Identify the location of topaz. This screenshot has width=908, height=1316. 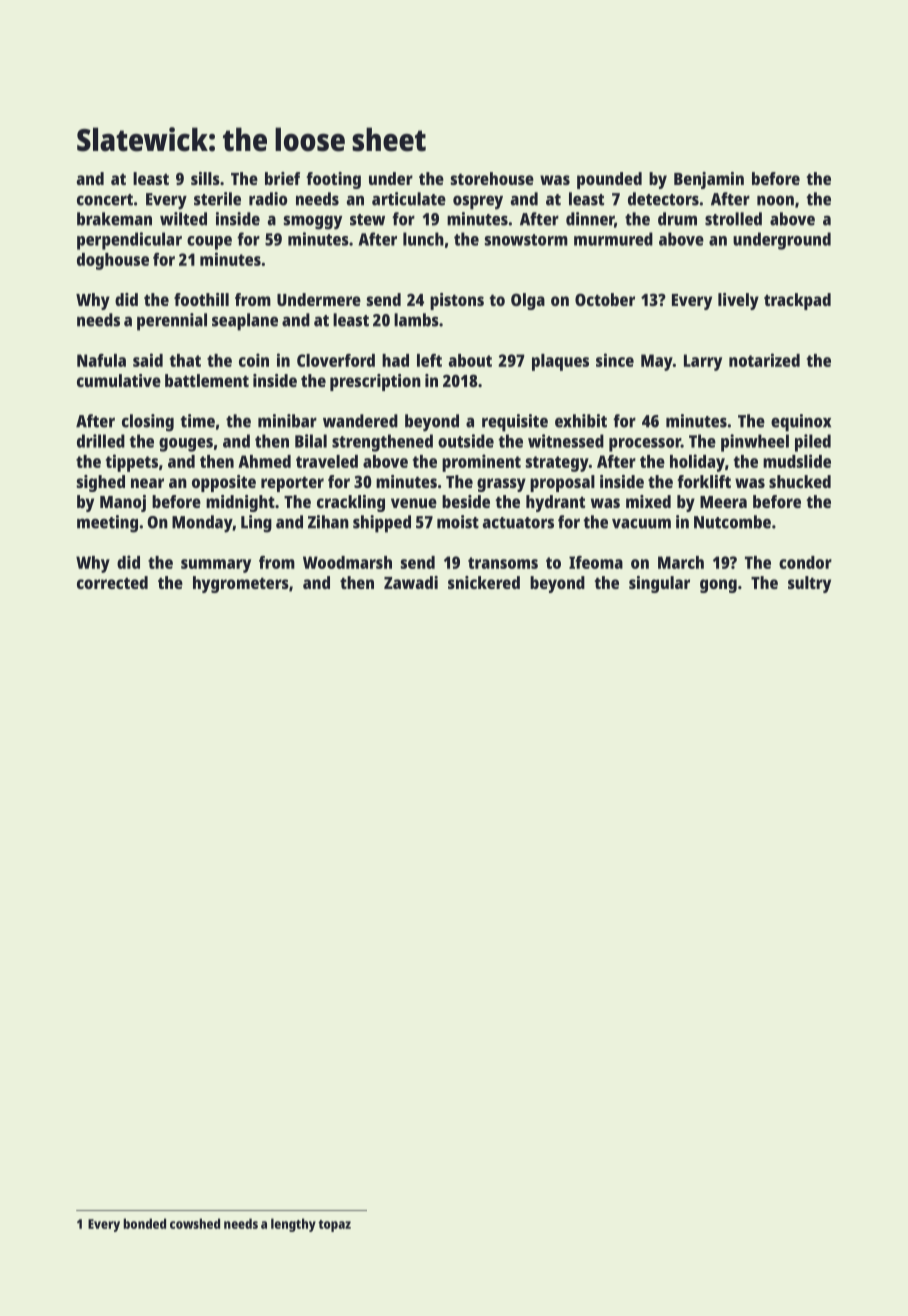
(334, 1226).
